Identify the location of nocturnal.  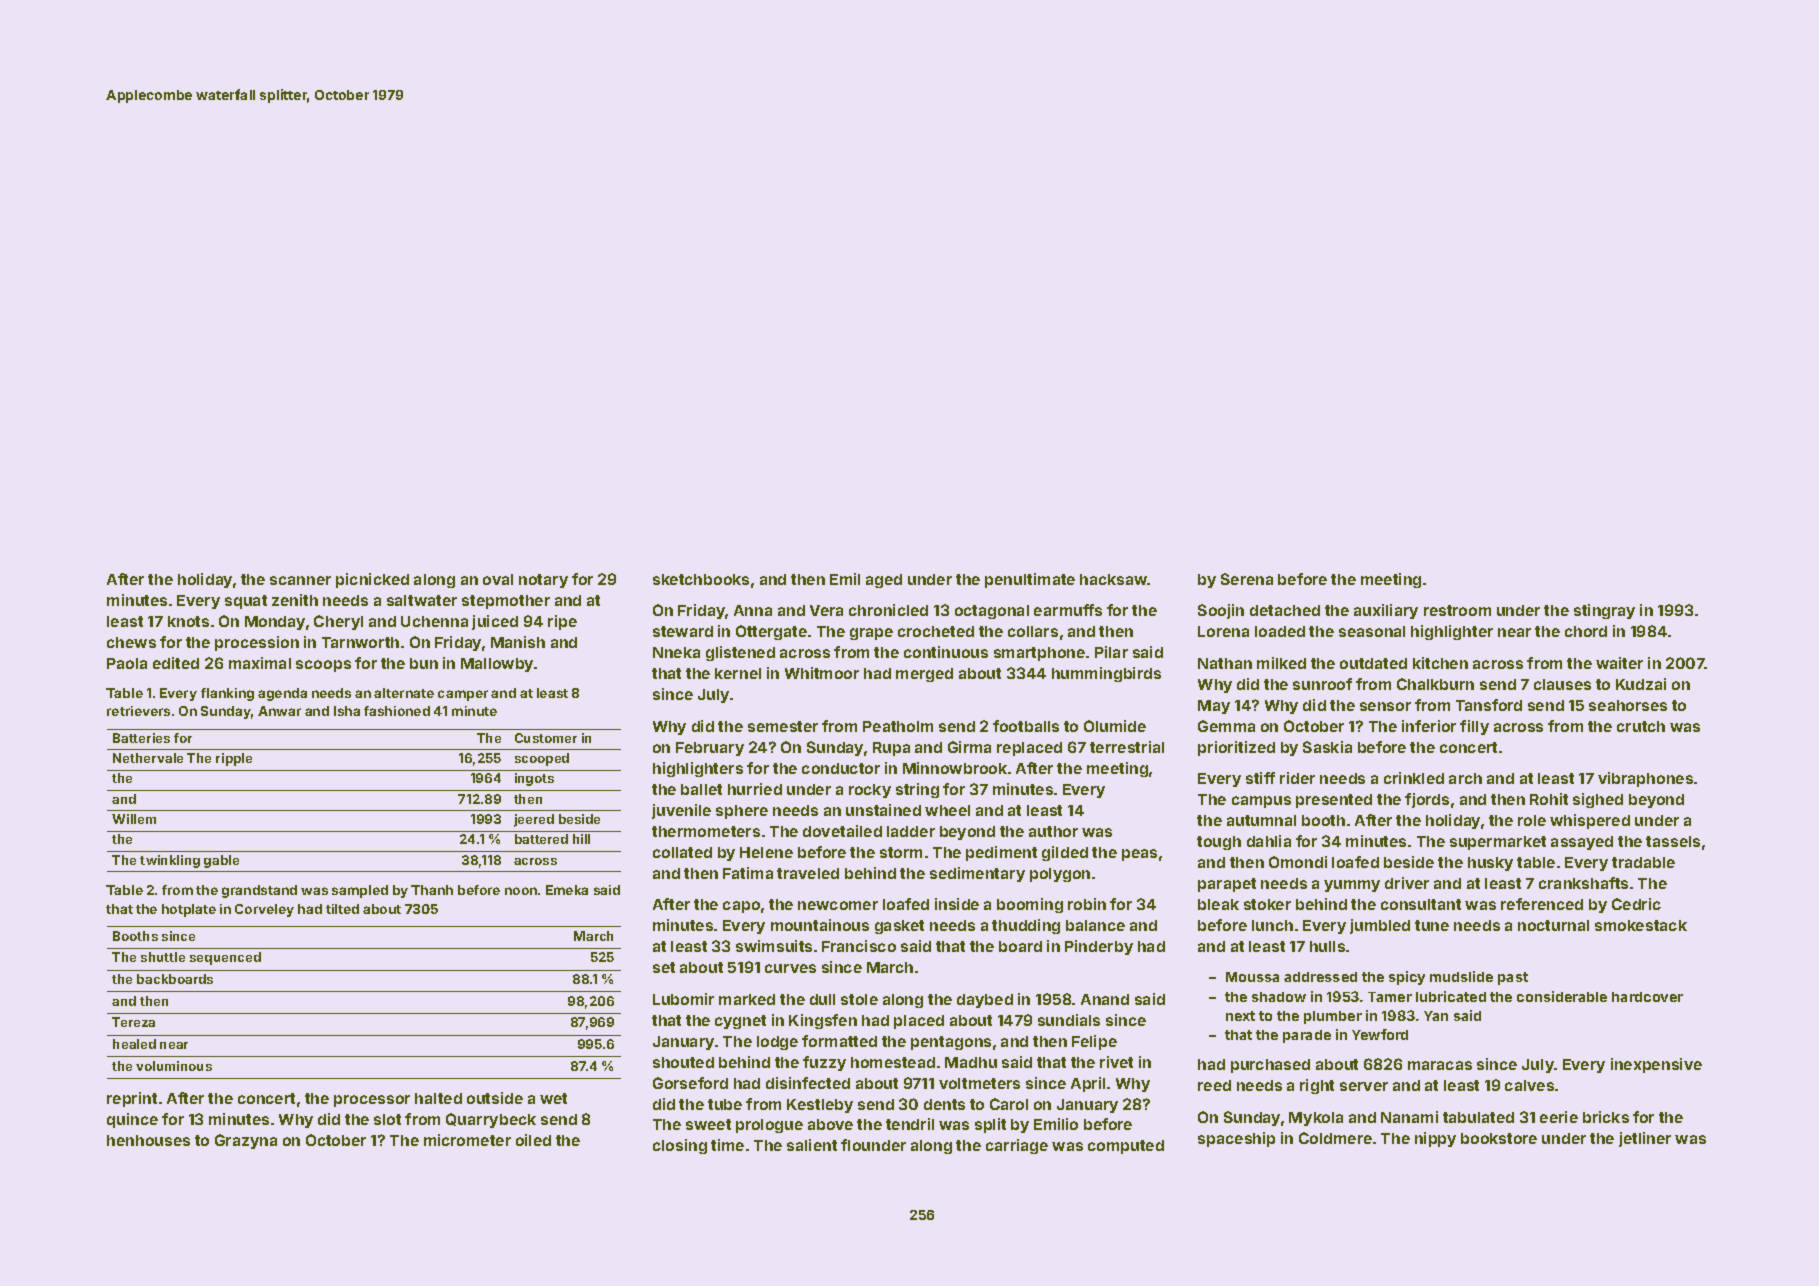
(1553, 925).
